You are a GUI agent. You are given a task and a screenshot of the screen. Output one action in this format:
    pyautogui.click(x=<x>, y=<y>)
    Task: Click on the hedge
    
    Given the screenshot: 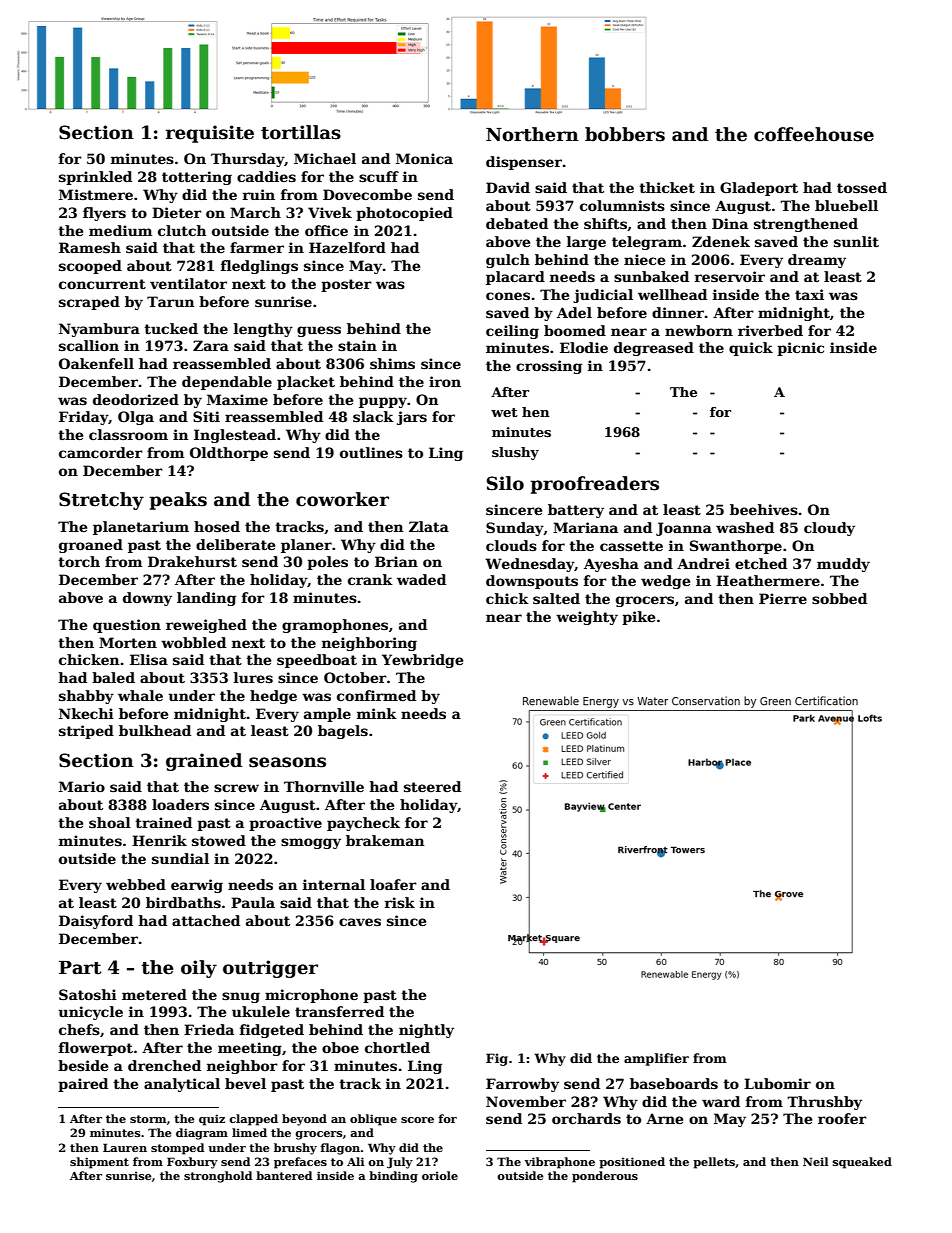 What is the action you would take?
    pyautogui.click(x=273, y=697)
